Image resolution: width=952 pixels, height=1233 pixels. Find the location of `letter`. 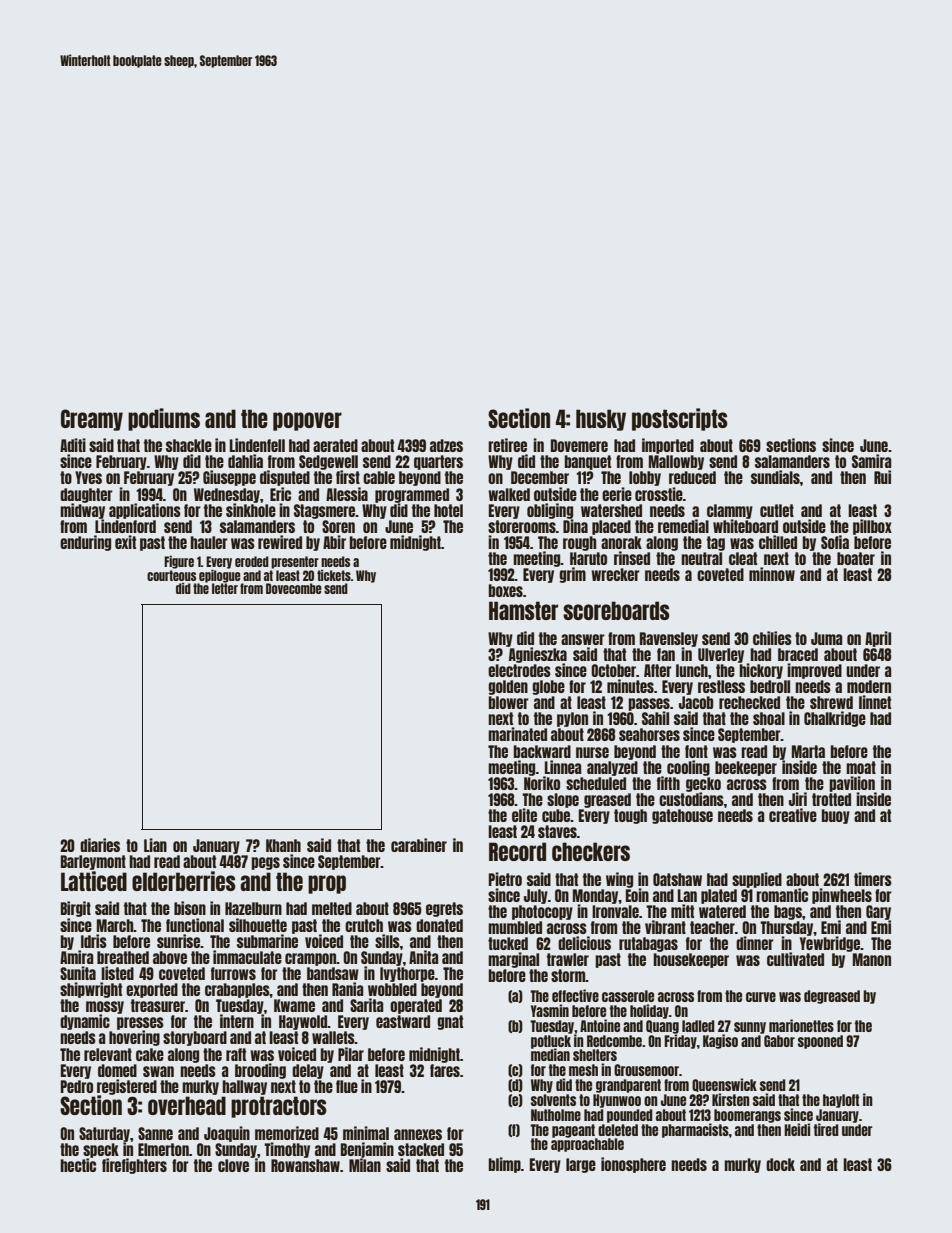

letter is located at coordinates (225, 588).
